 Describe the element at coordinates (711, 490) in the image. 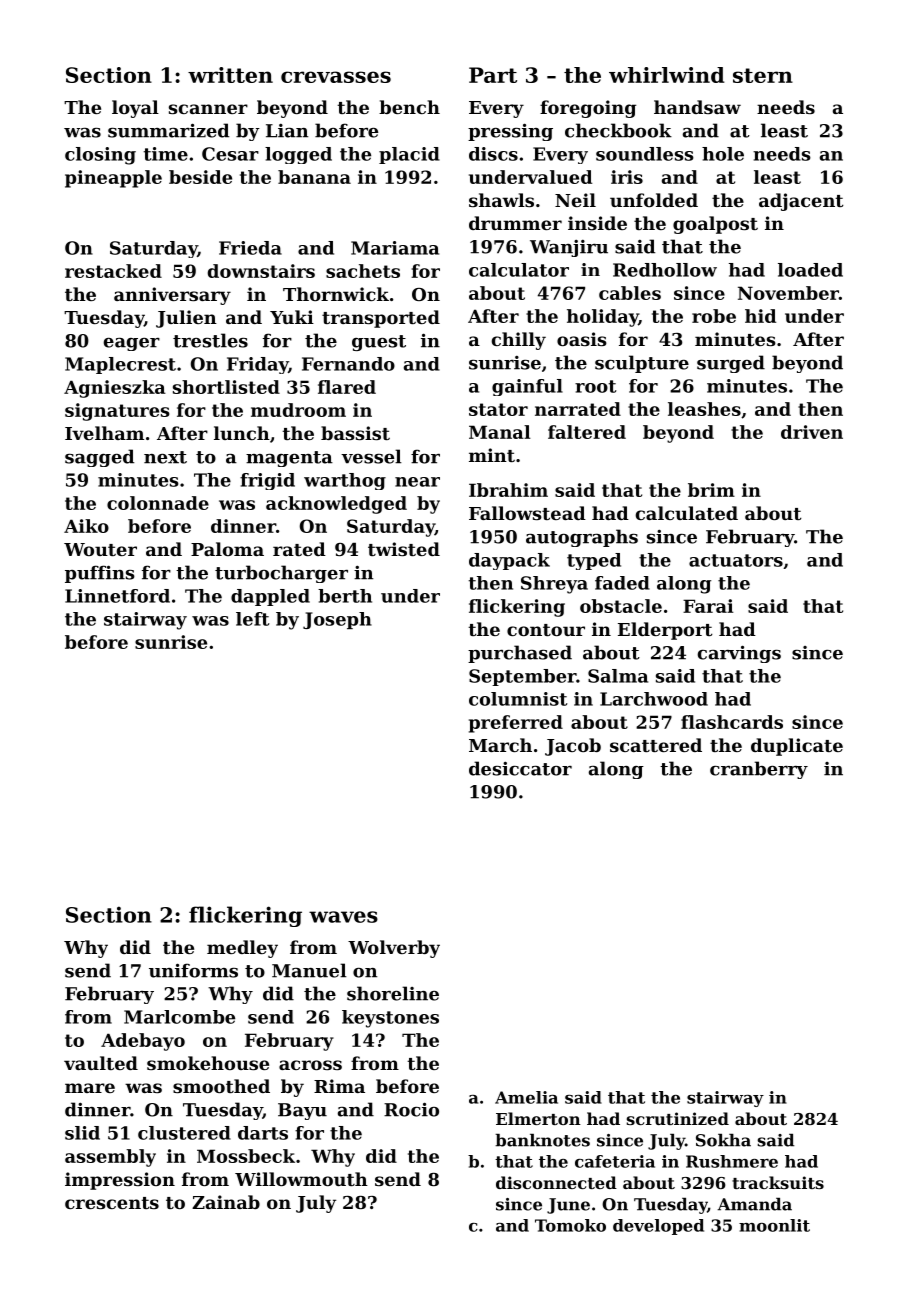

I see `brim` at that location.
